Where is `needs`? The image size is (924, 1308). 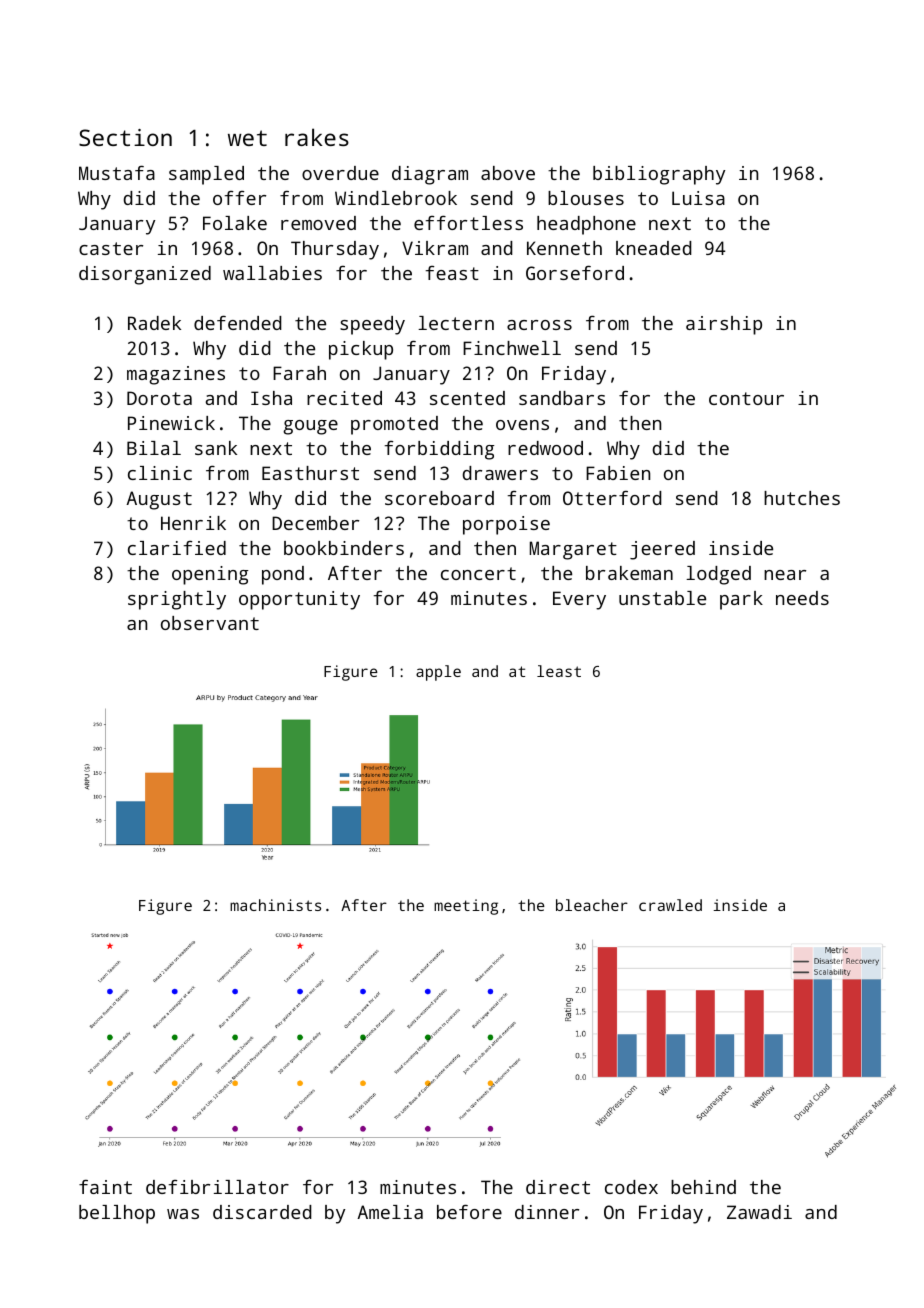
needs is located at coordinates (802, 598).
